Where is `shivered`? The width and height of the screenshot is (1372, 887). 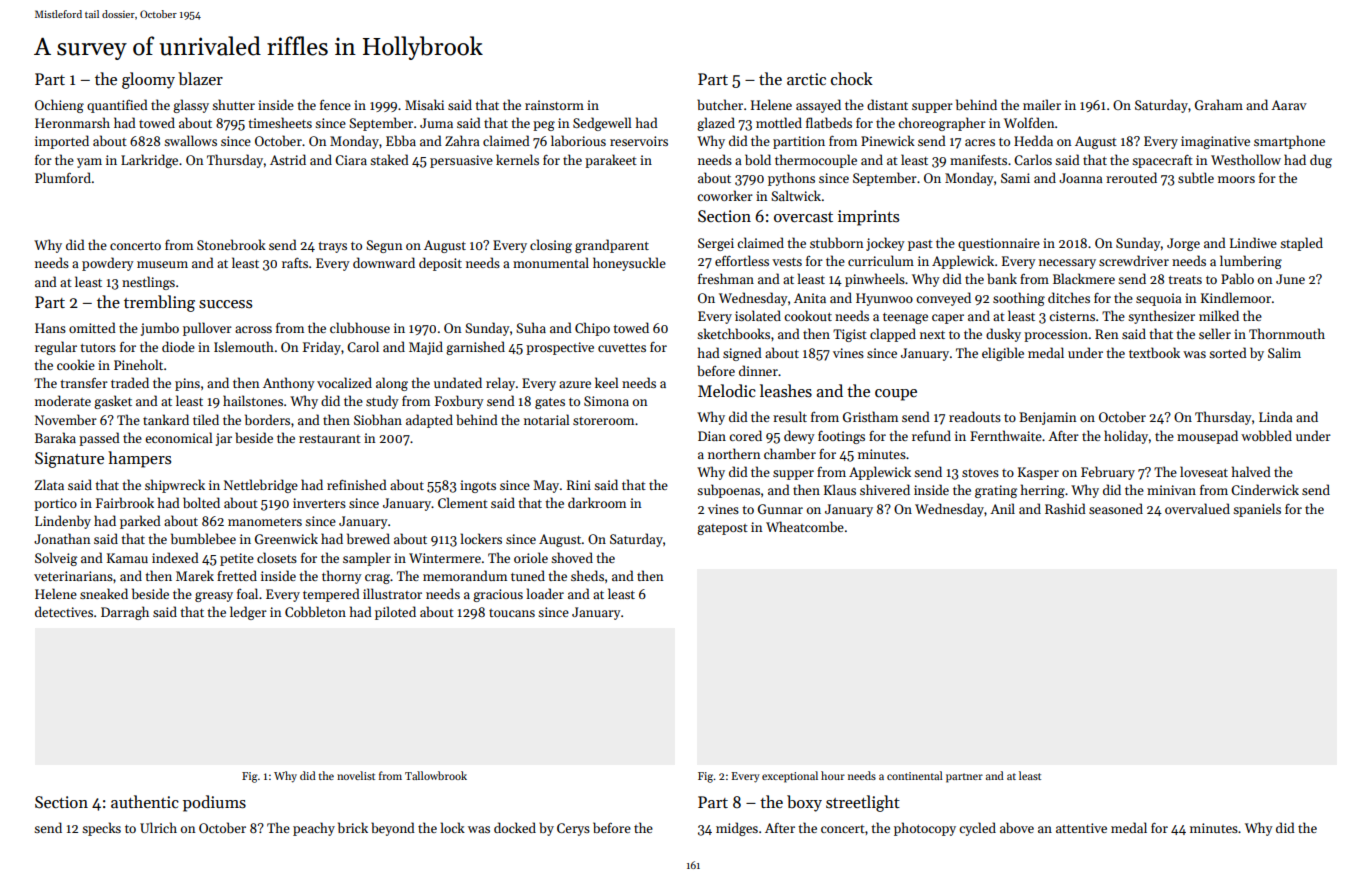 shivered is located at coordinates (885, 489).
